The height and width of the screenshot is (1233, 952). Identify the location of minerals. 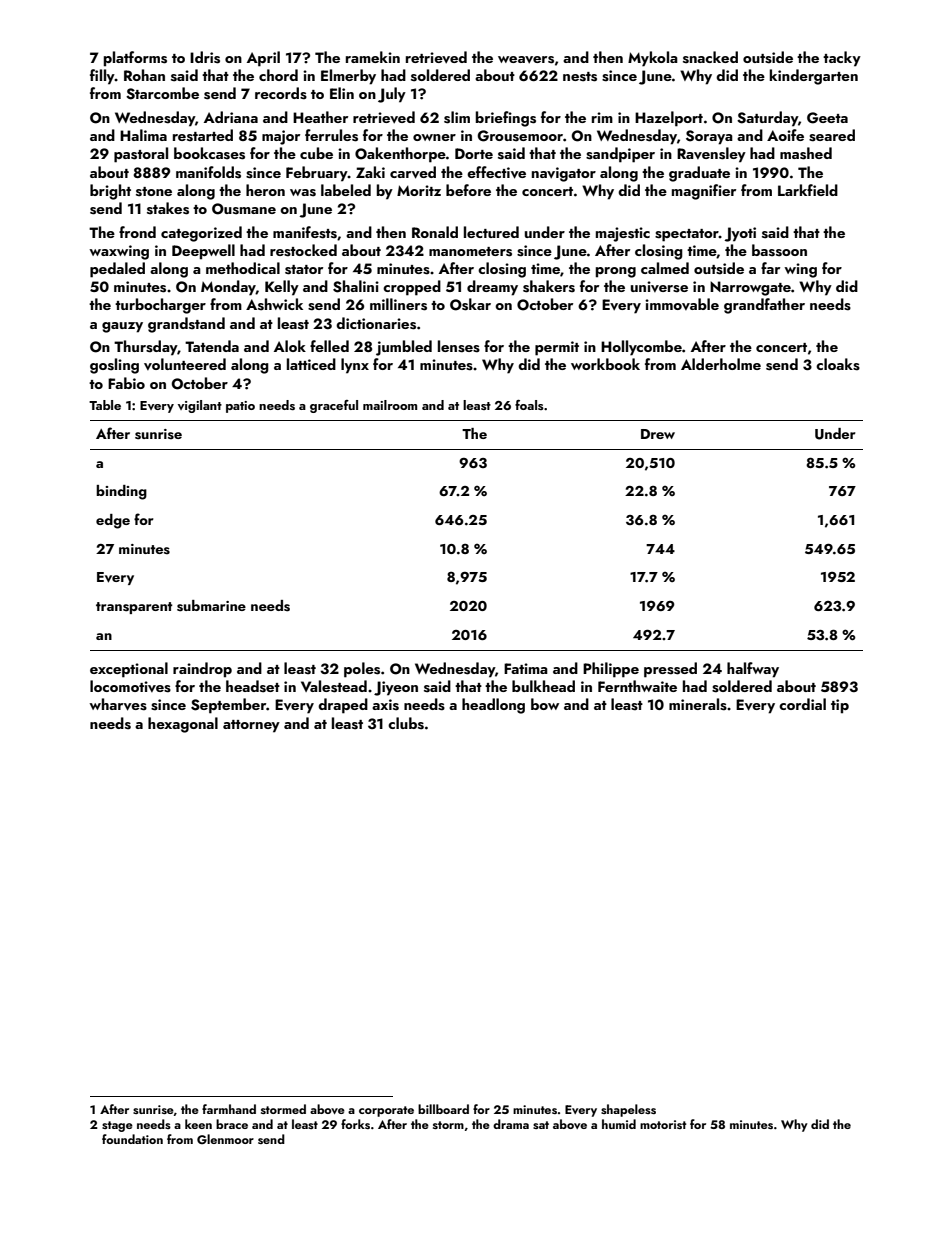
(698, 704).
